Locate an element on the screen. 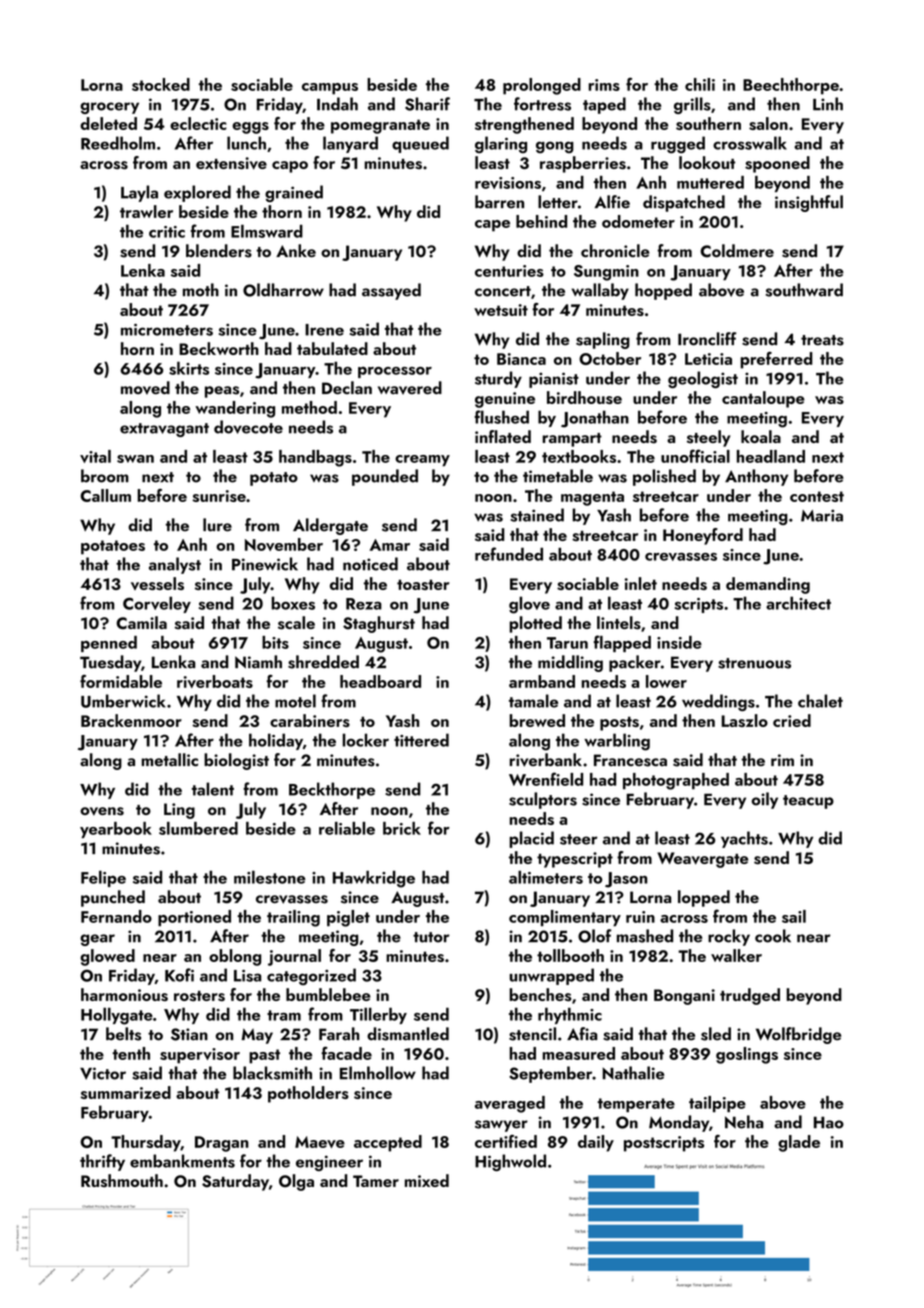 Image resolution: width=924 pixels, height=1308 pixels. glade is located at coordinates (799, 1143).
